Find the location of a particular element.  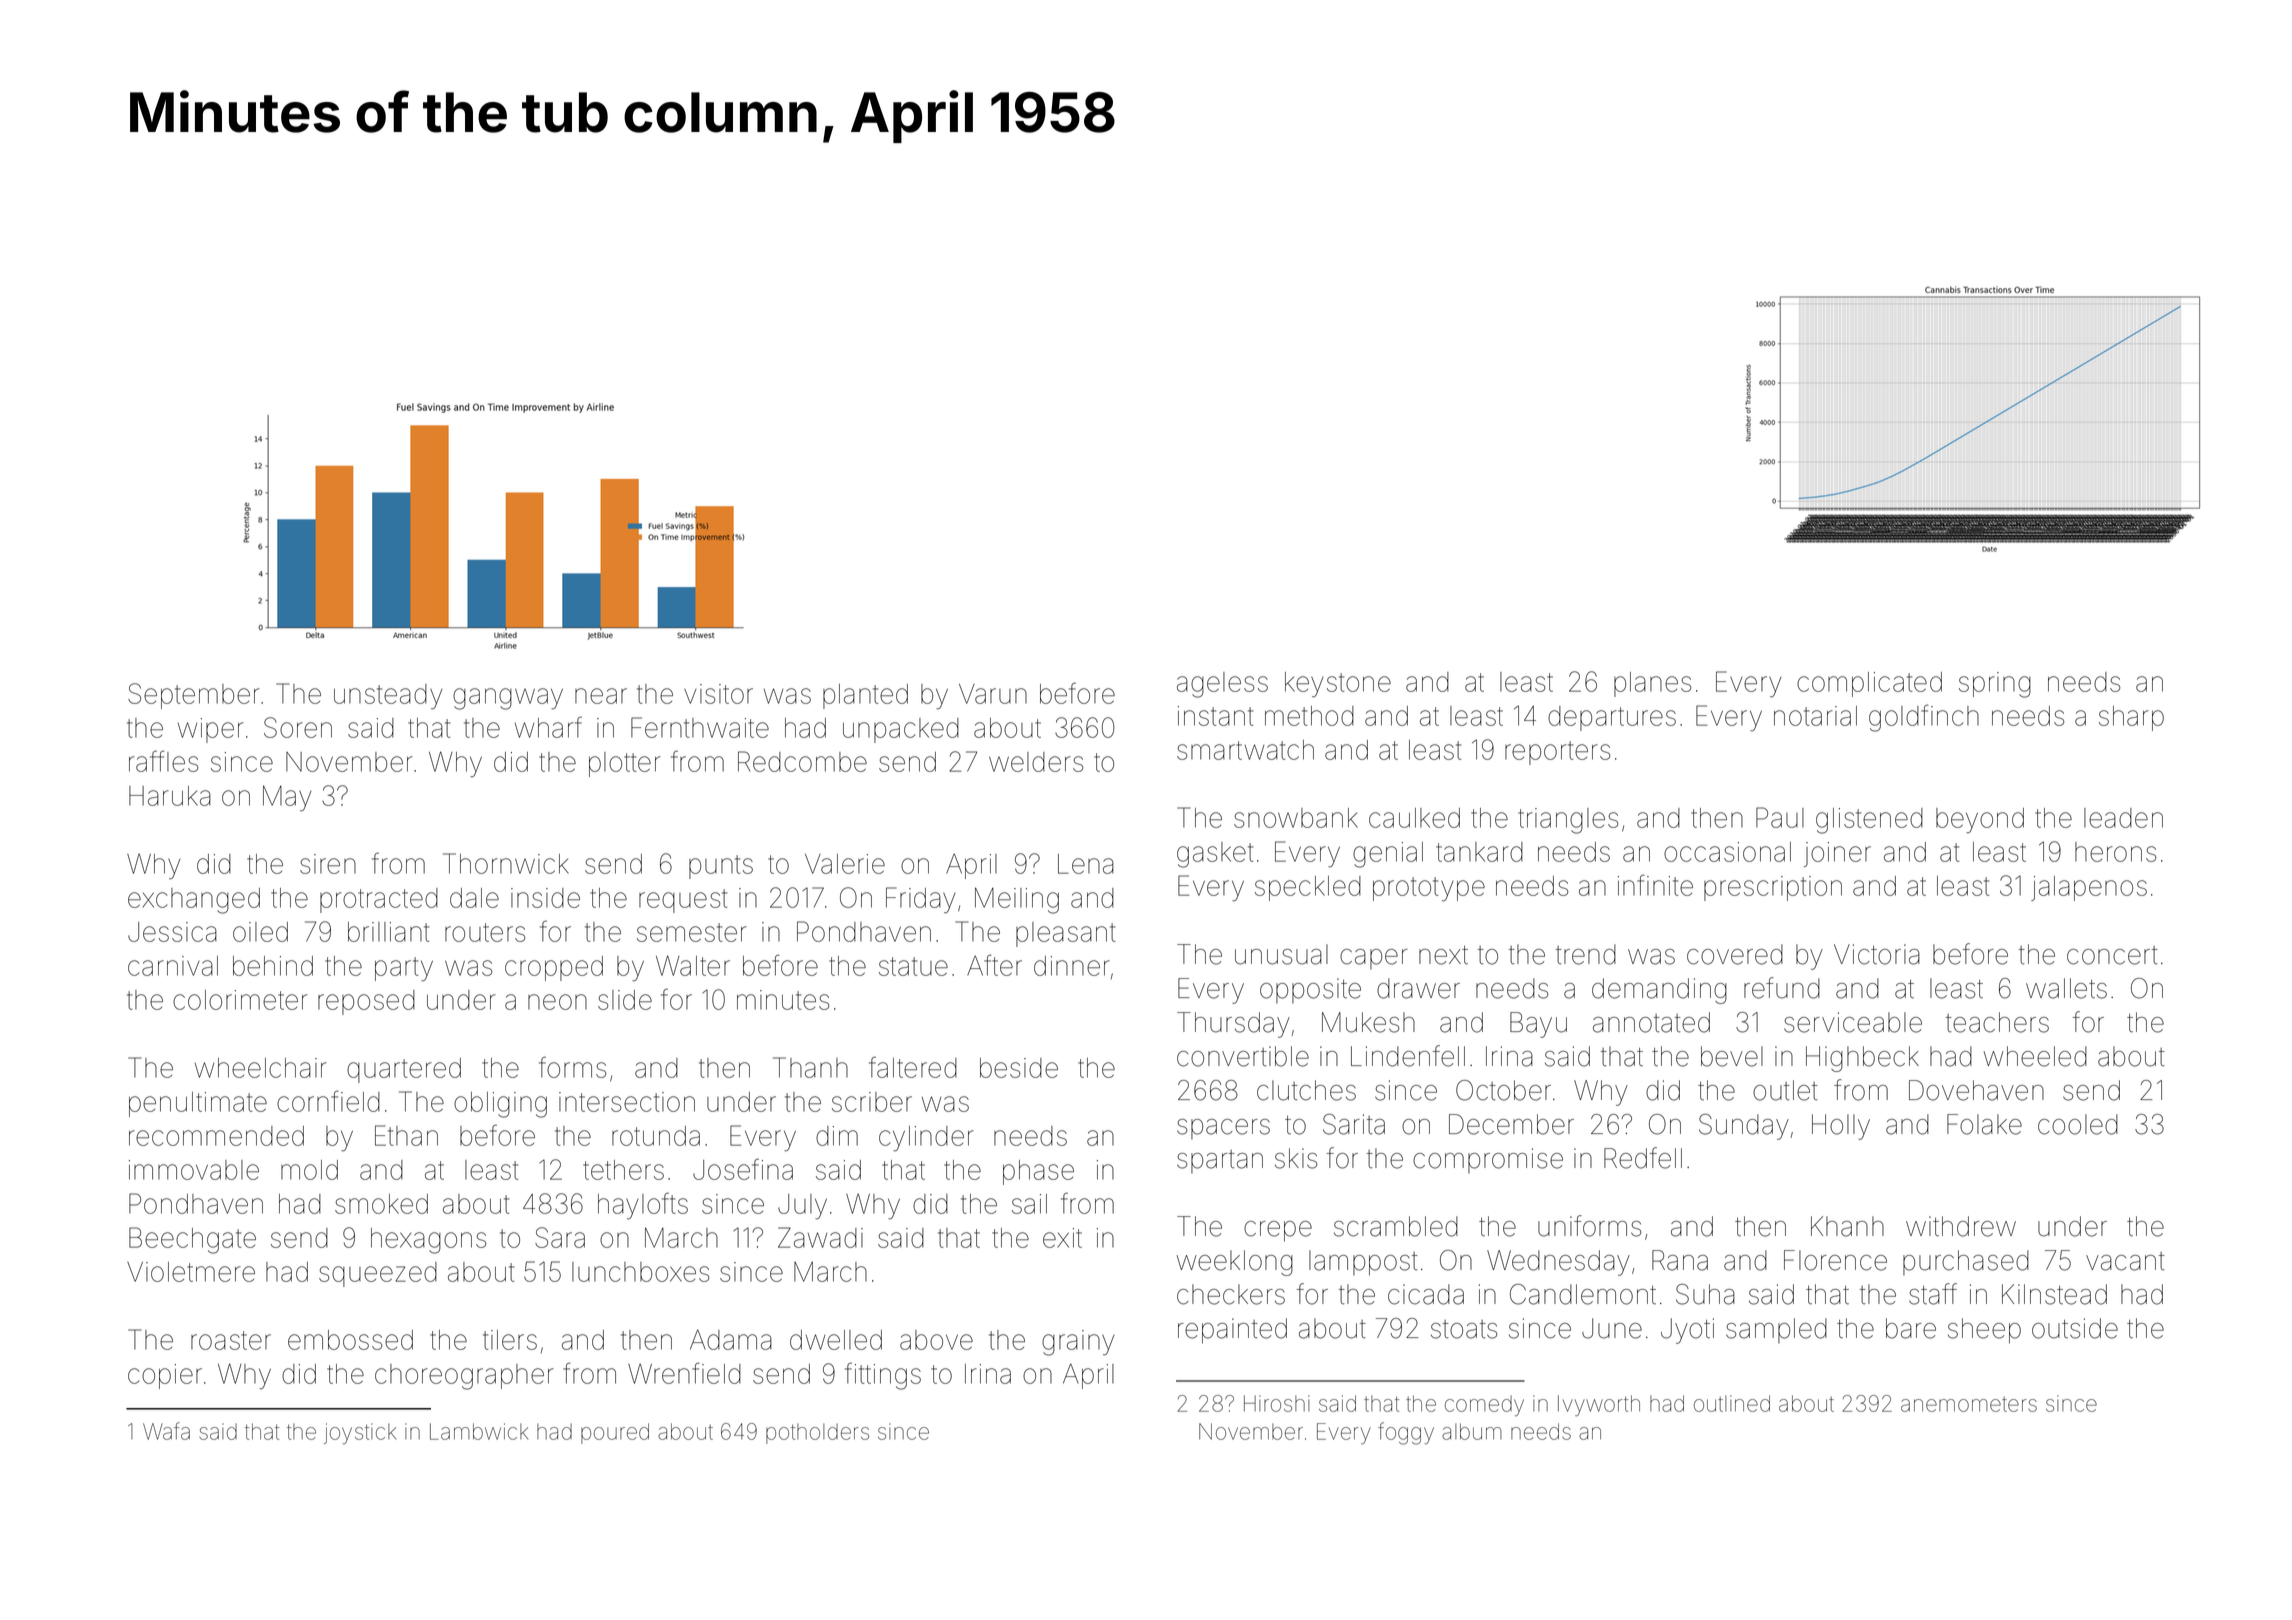

checkers is located at coordinates (1231, 1294).
